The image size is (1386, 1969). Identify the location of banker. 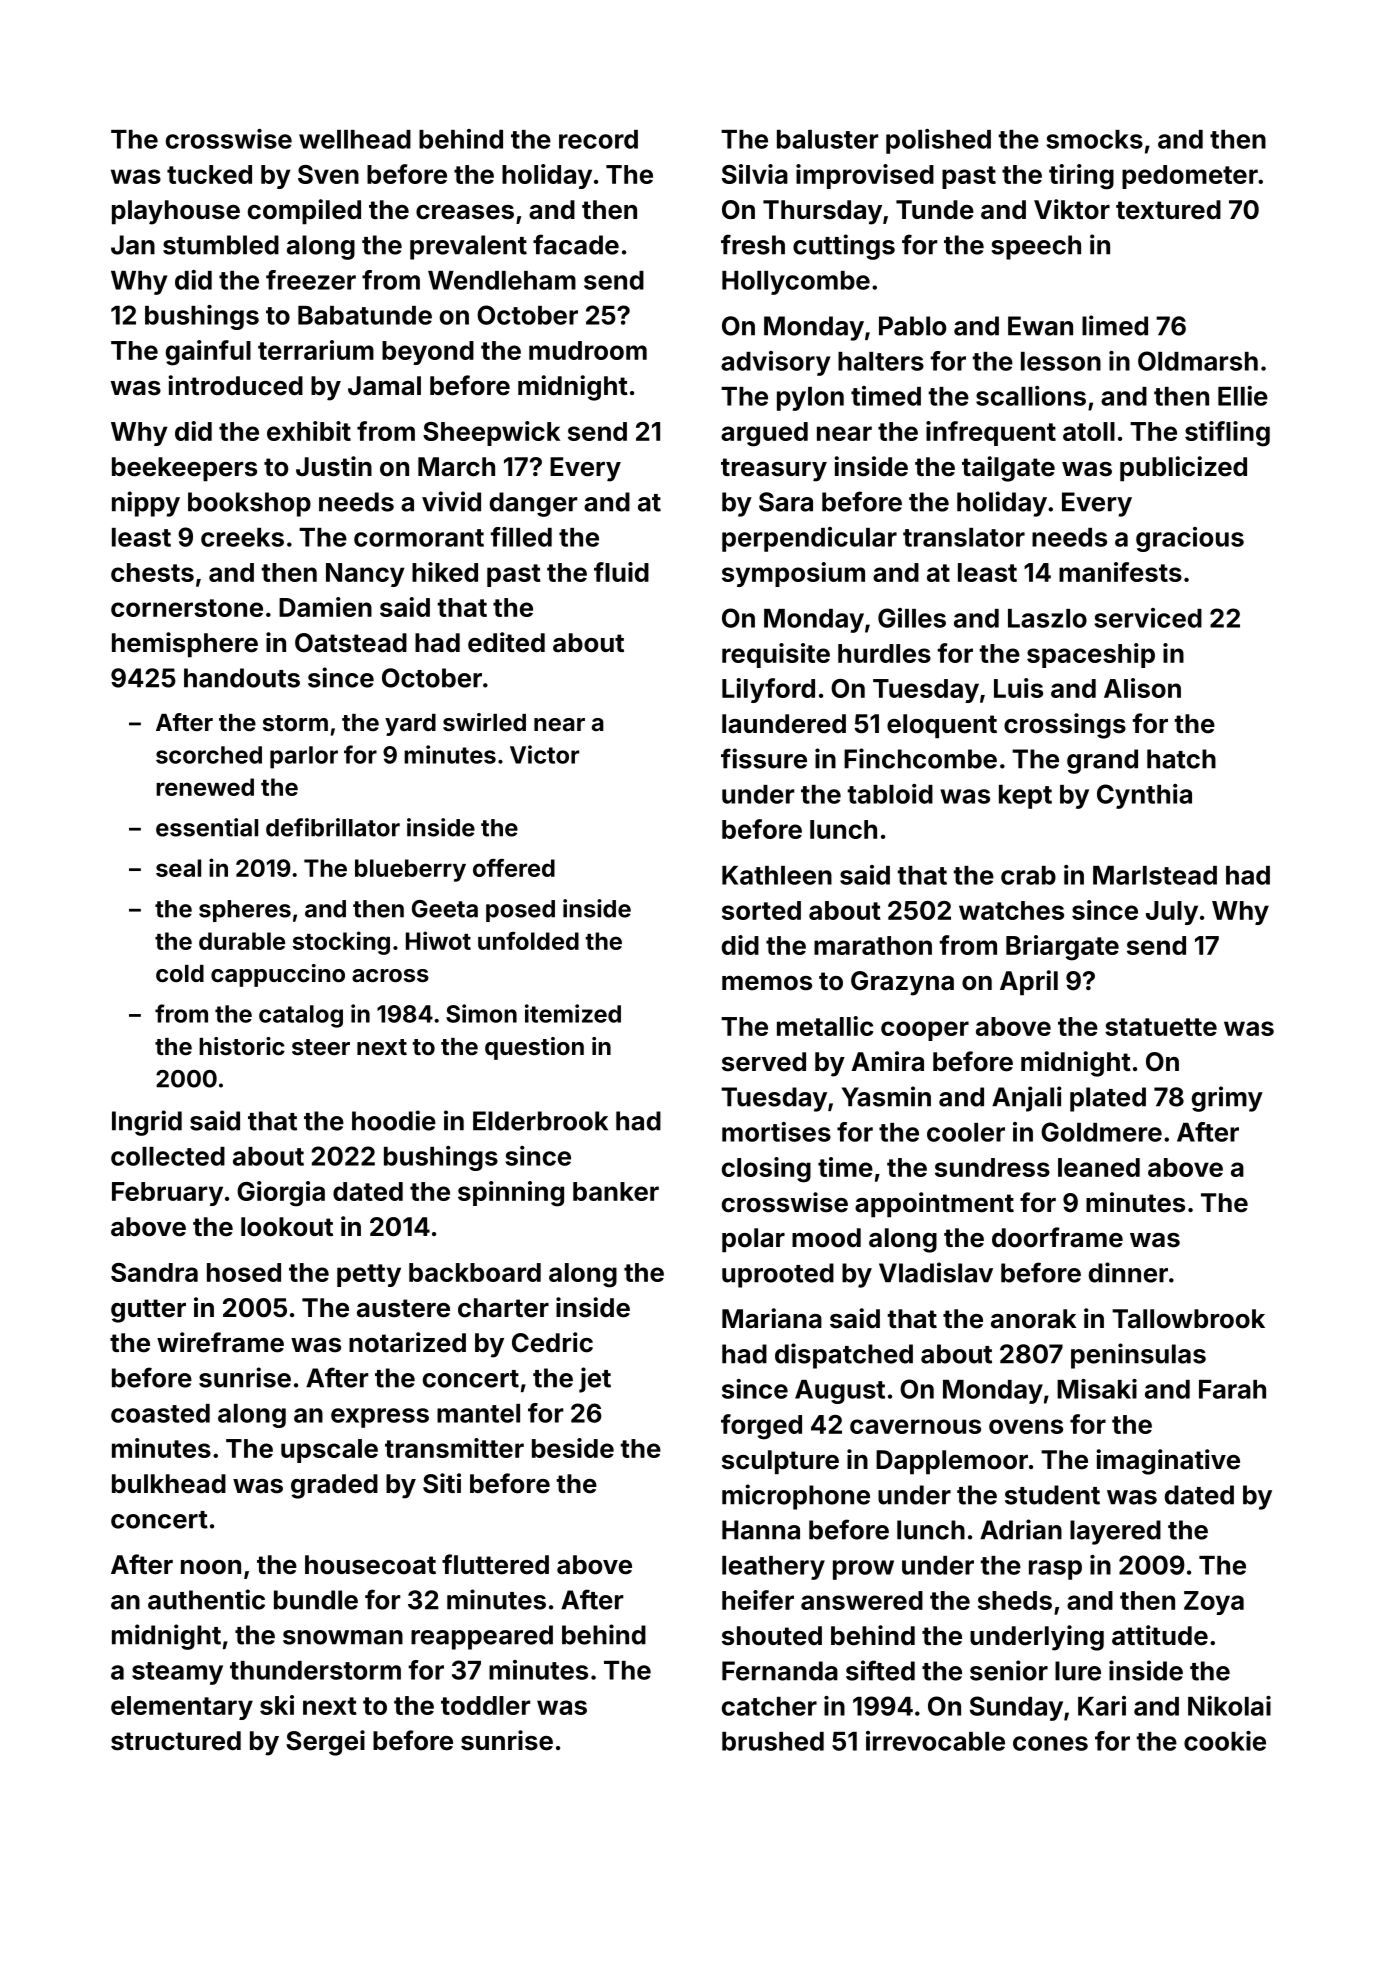
(616, 1191).
